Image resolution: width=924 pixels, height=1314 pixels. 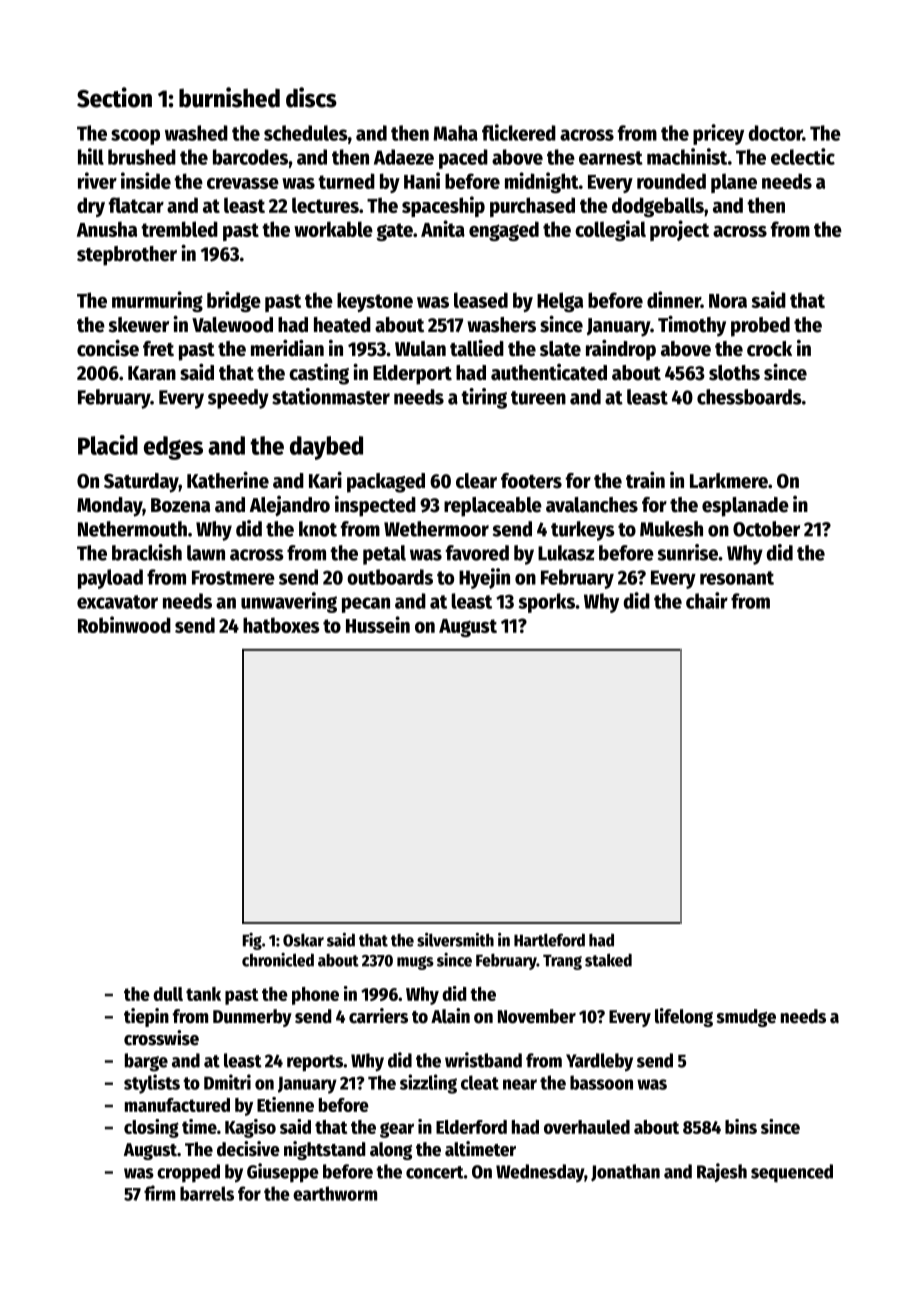 I want to click on murmuring, so click(x=157, y=301).
